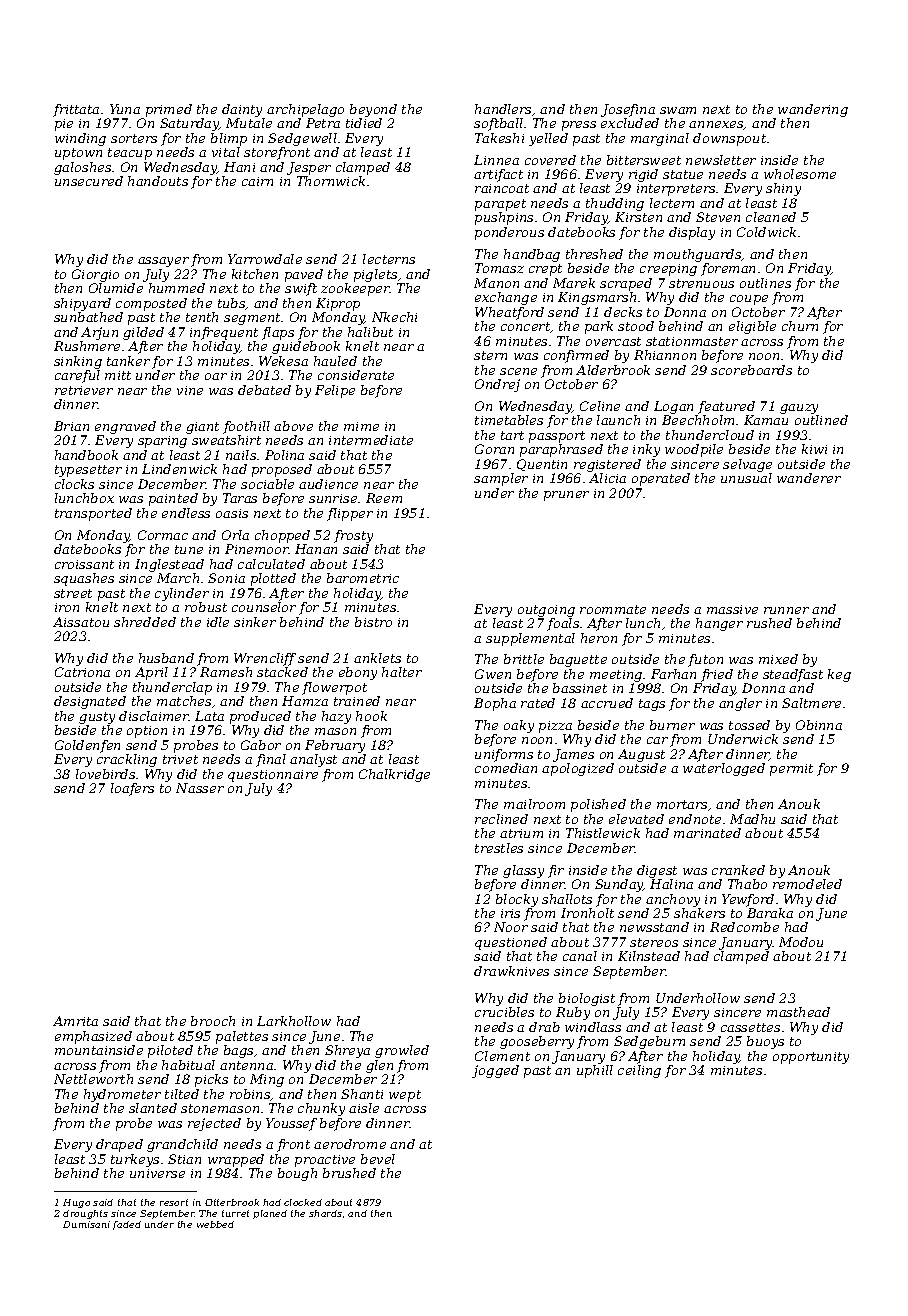 The width and height of the screenshot is (908, 1316). What do you see at coordinates (495, 1071) in the screenshot?
I see `jogged` at bounding box center [495, 1071].
